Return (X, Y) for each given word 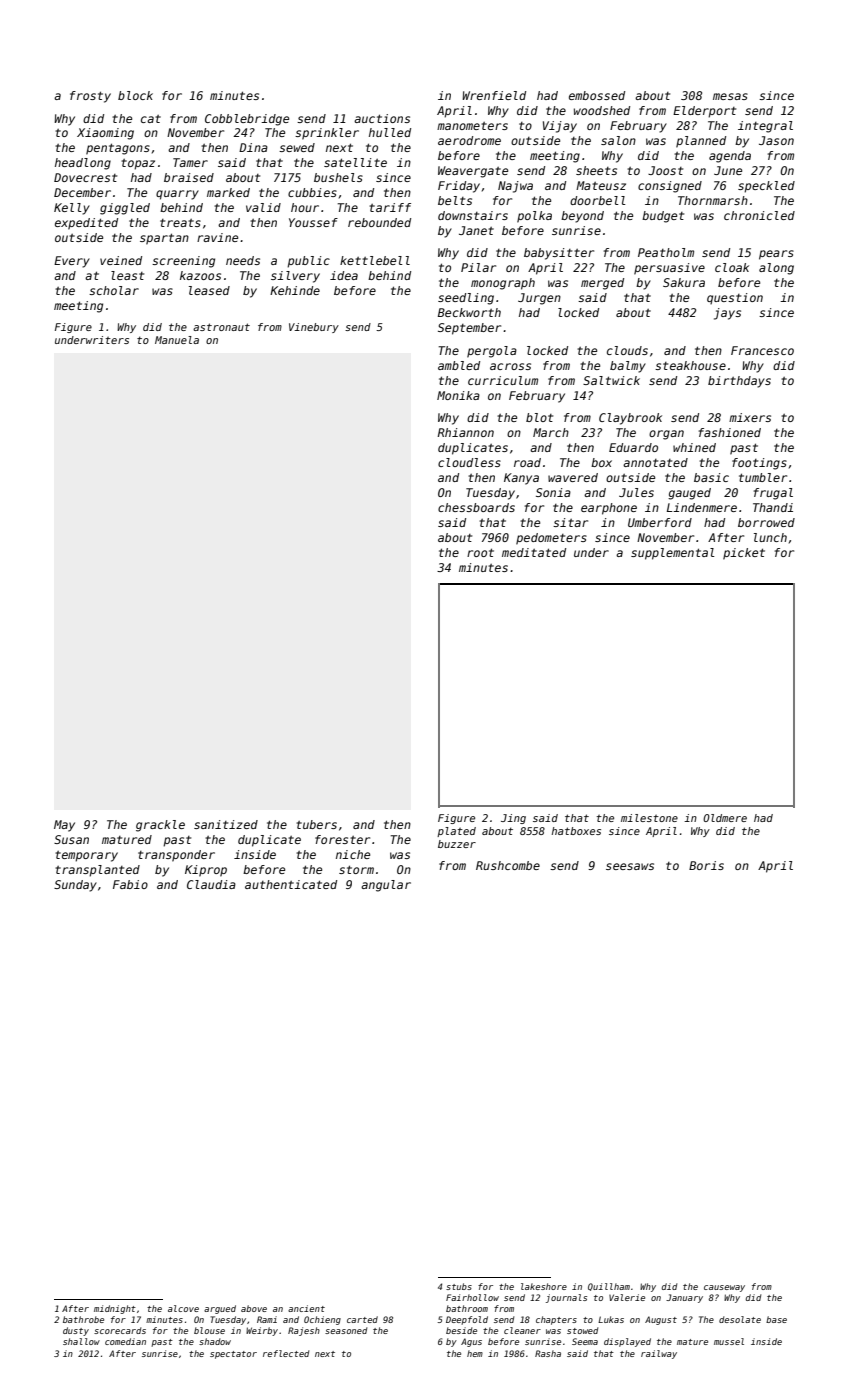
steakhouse (690, 365)
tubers (316, 824)
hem (475, 1353)
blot (539, 417)
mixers (750, 417)
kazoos (200, 275)
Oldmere (725, 818)
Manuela (177, 340)
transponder (176, 856)
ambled (459, 365)
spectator (233, 1355)
